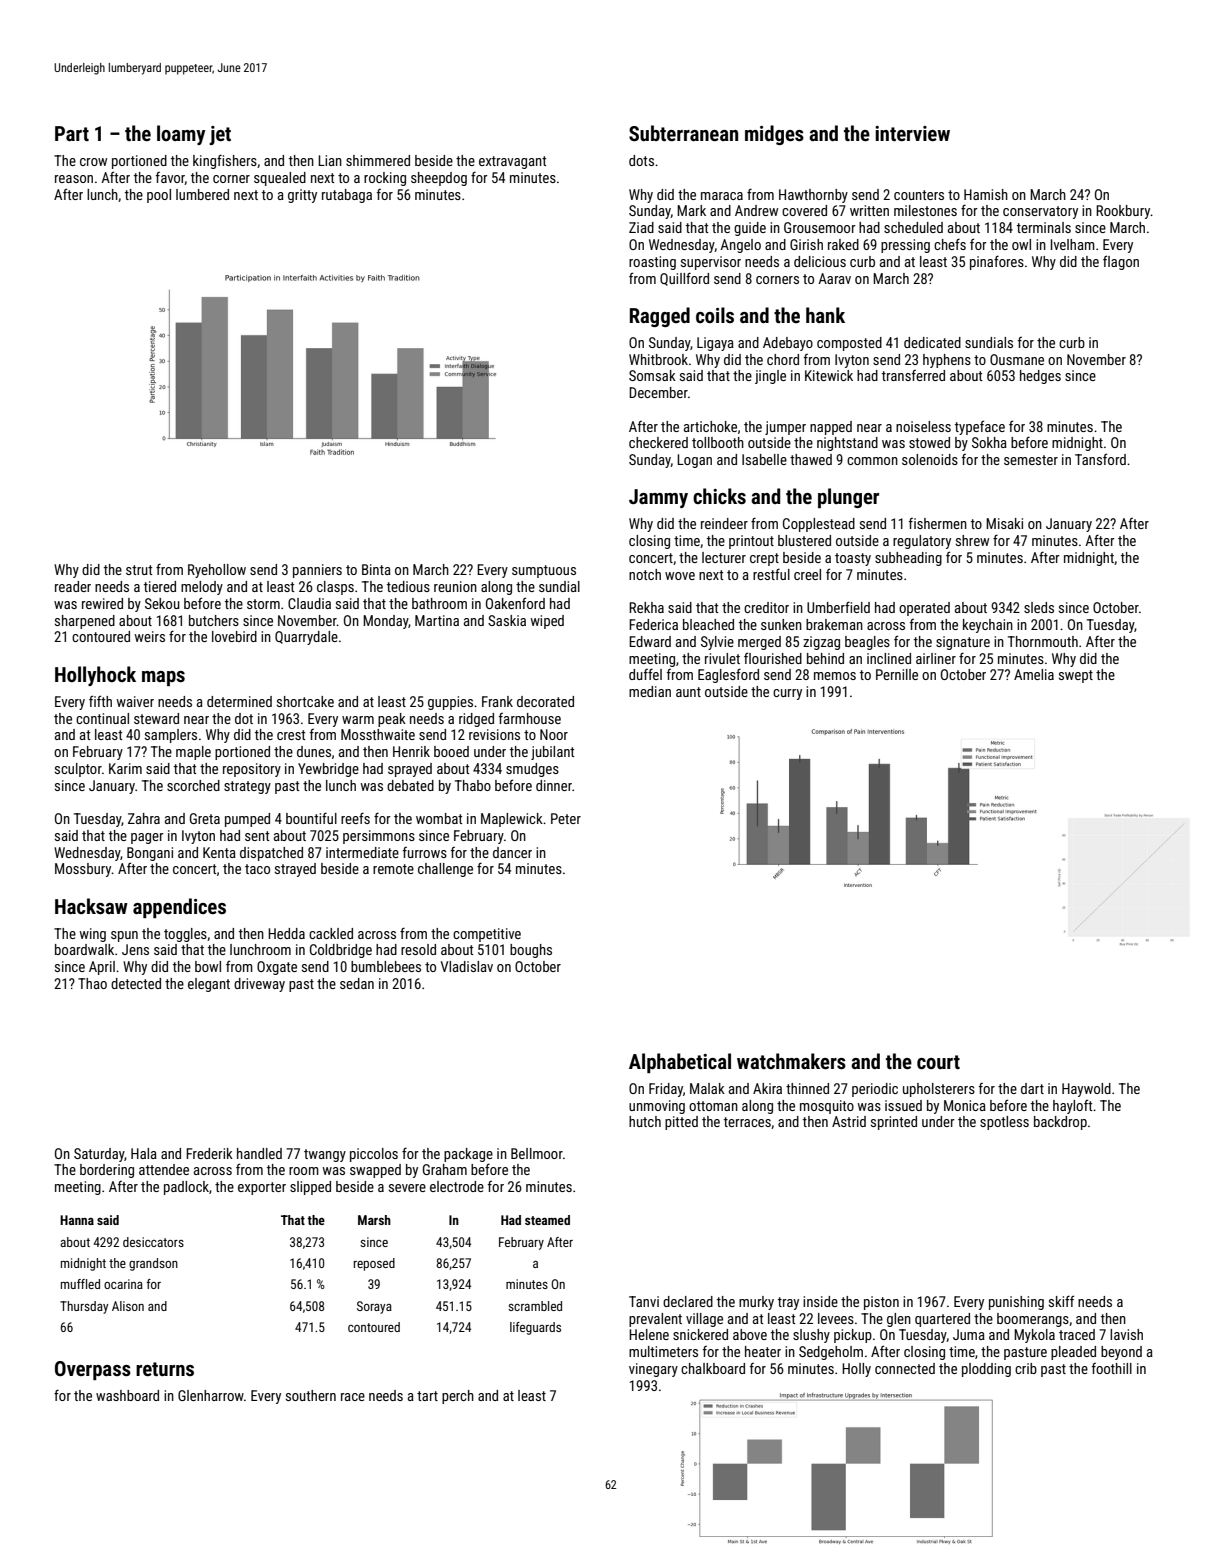 This screenshot has height=1566, width=1210. What do you see at coordinates (330, 160) in the screenshot?
I see `Lian` at bounding box center [330, 160].
